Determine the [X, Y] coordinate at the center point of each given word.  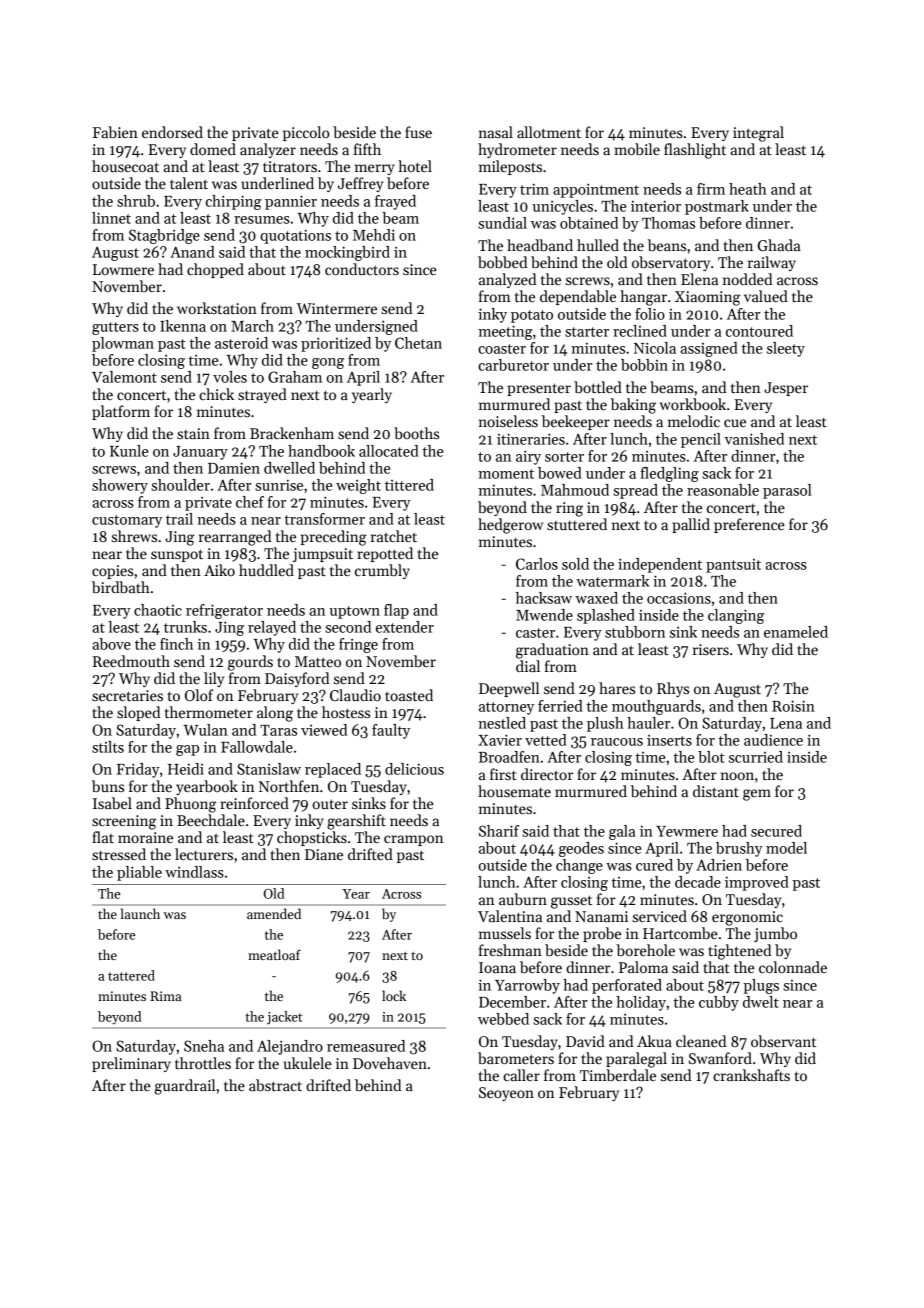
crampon [413, 840]
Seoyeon [506, 1094]
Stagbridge [164, 236]
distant [716, 791]
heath [748, 189]
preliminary [131, 1064]
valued [766, 296]
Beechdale [211, 820]
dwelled [289, 468]
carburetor [513, 365]
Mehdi [374, 235]
